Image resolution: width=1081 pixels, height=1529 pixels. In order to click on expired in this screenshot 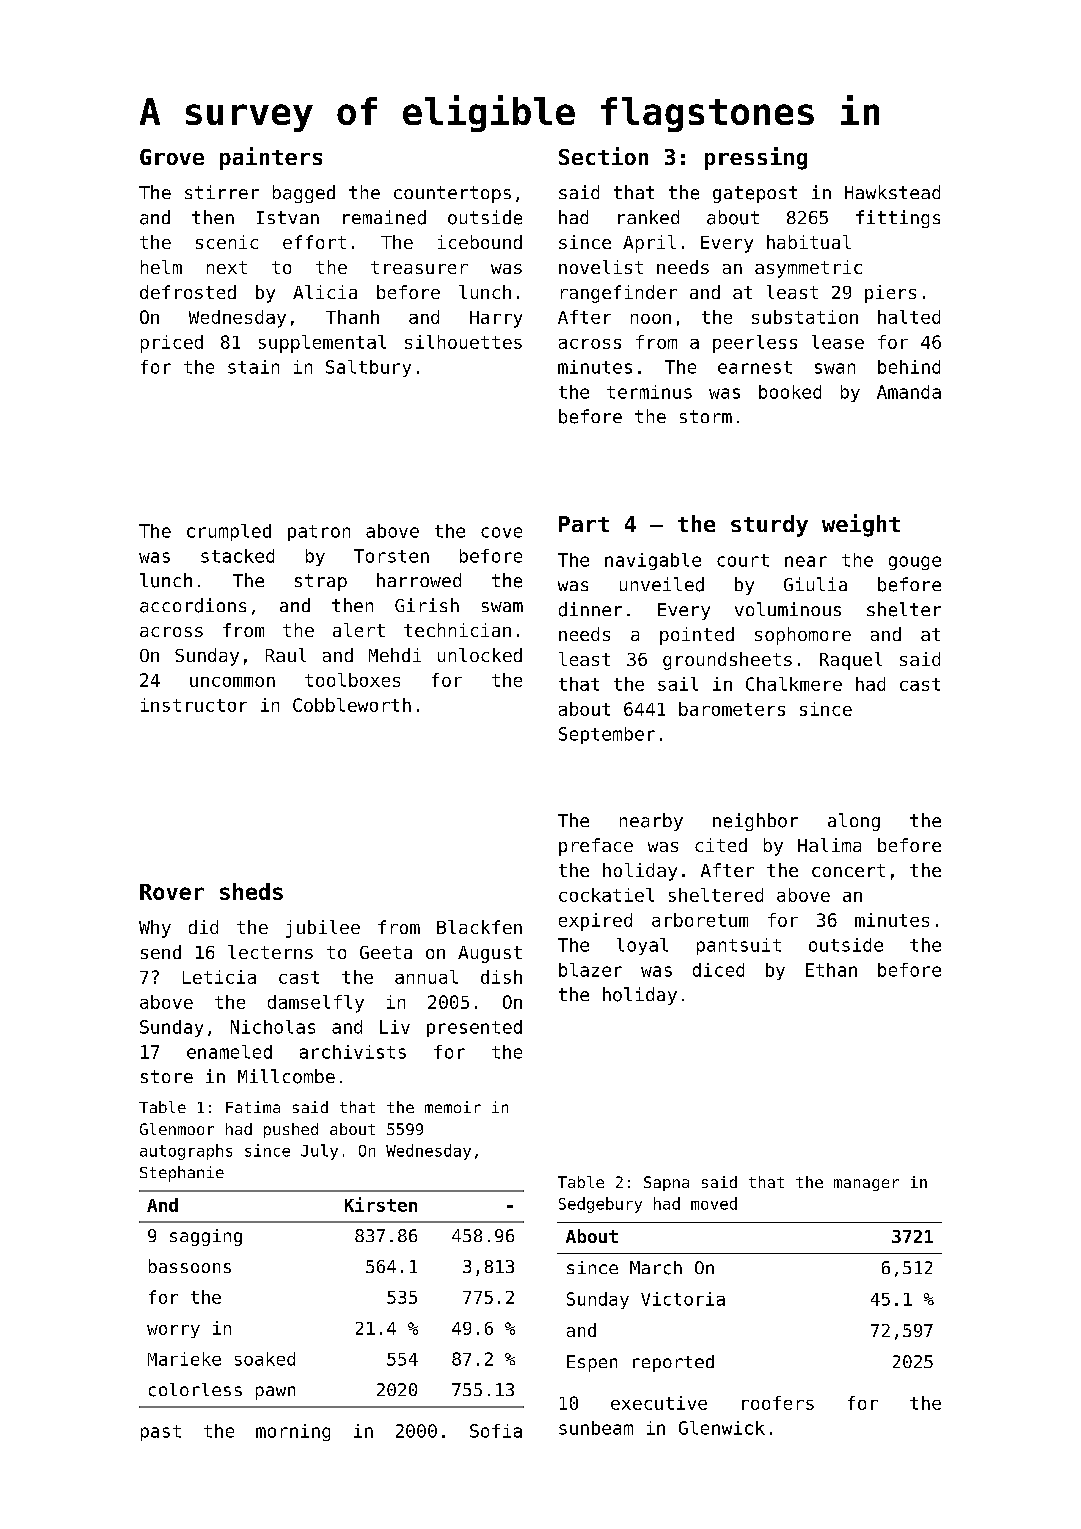, I will do `click(595, 922)`.
